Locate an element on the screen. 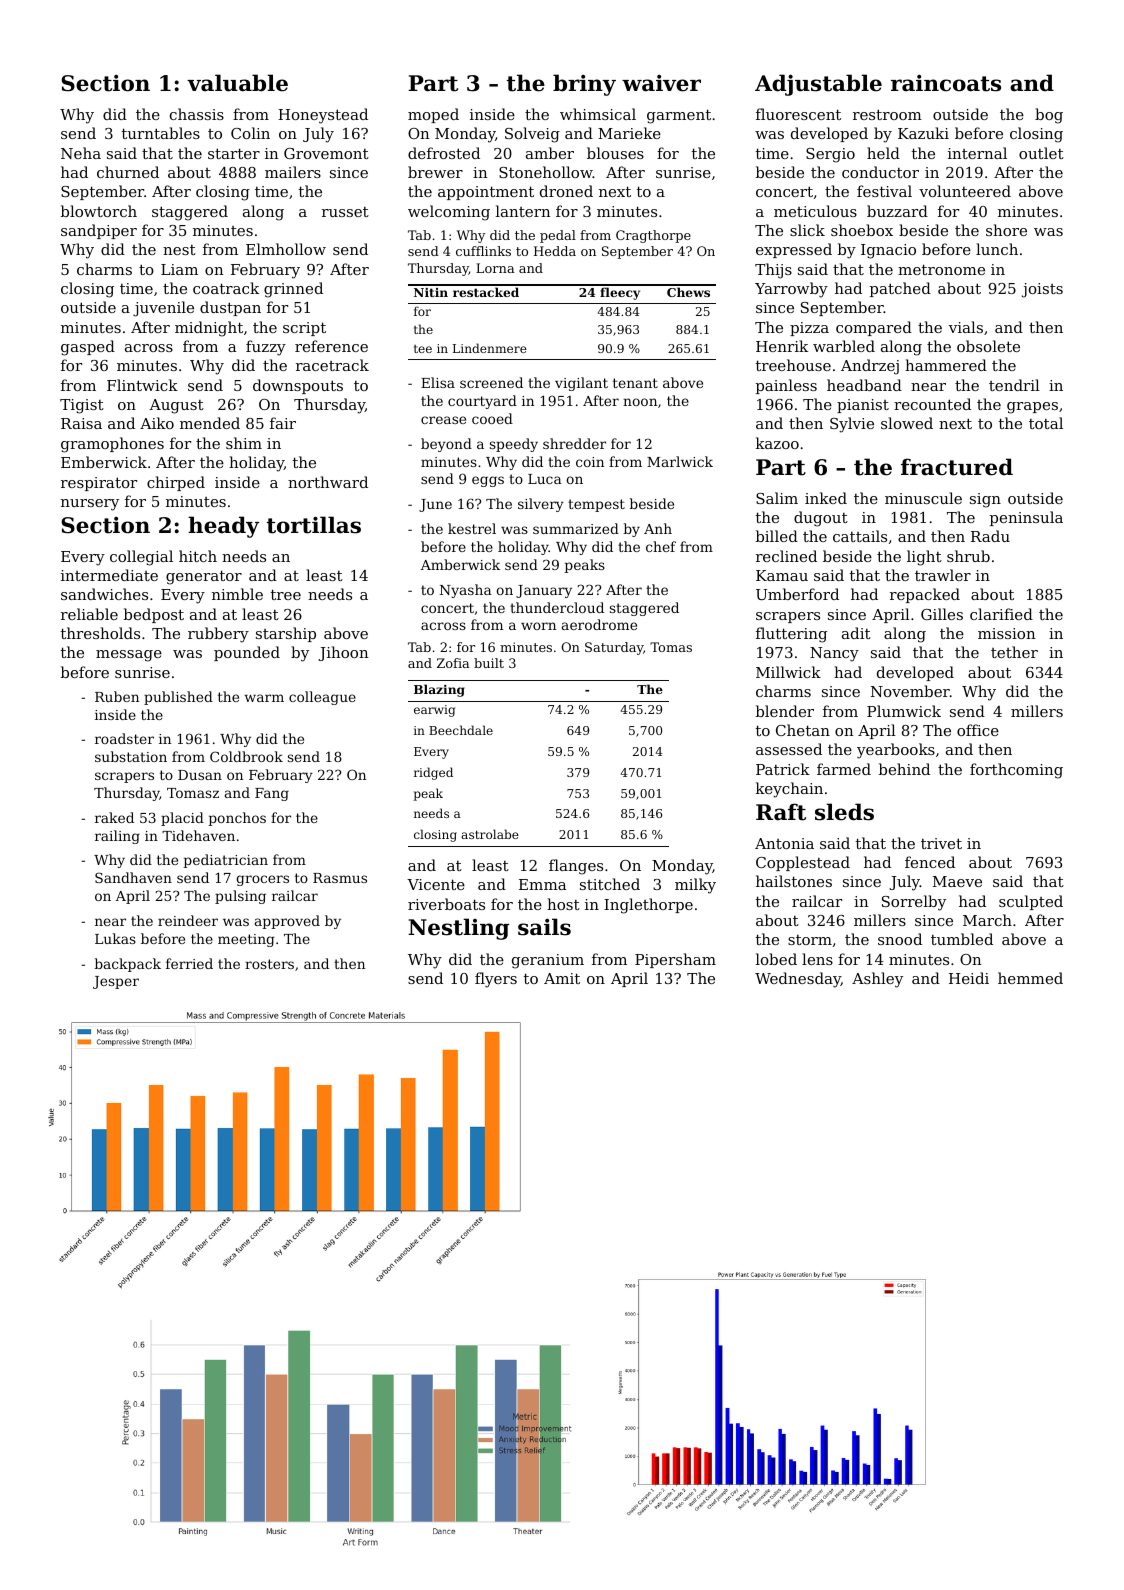 This screenshot has height=1590, width=1124. juvenile is located at coordinates (163, 309).
